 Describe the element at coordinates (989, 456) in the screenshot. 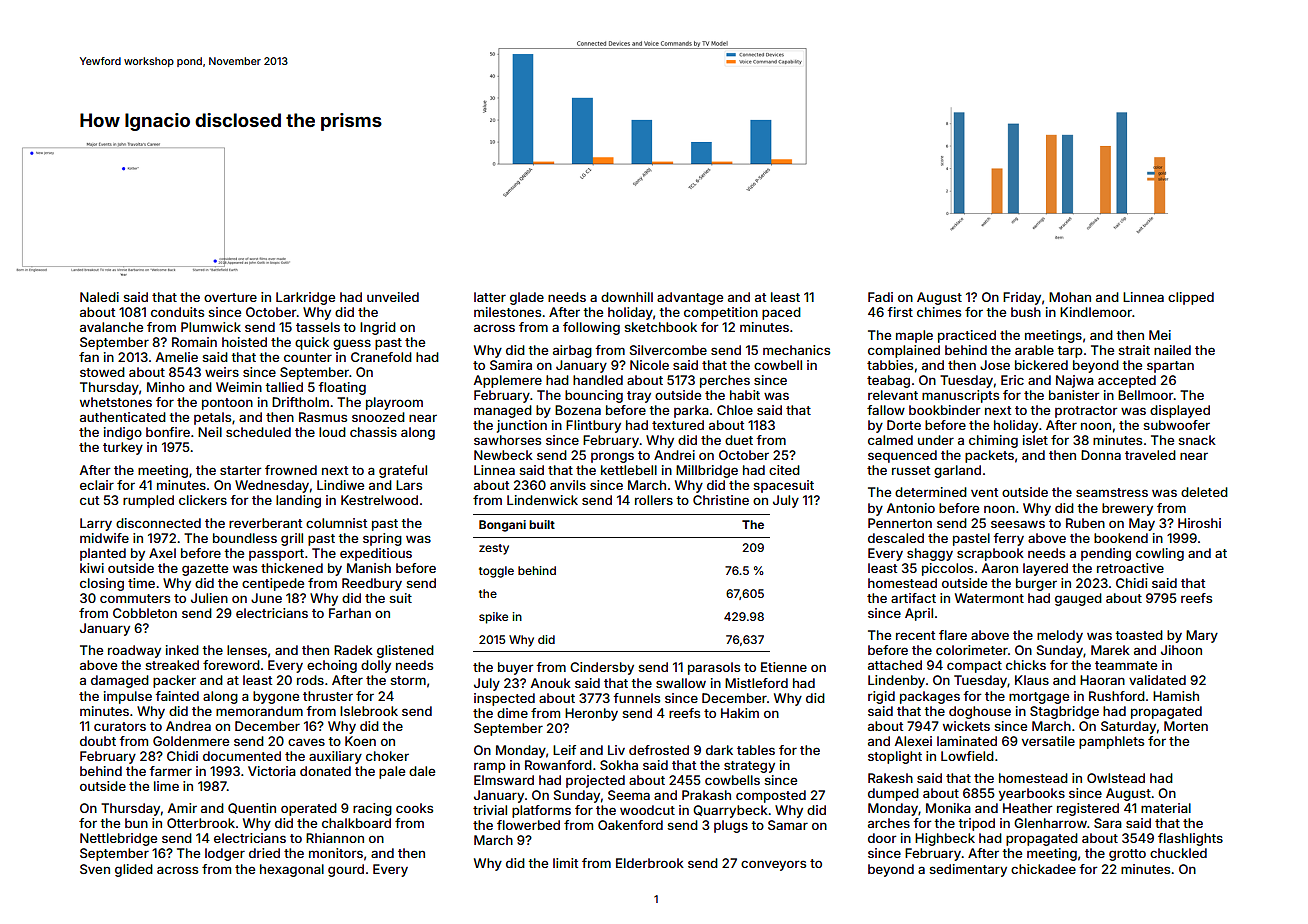

I see `packets` at that location.
